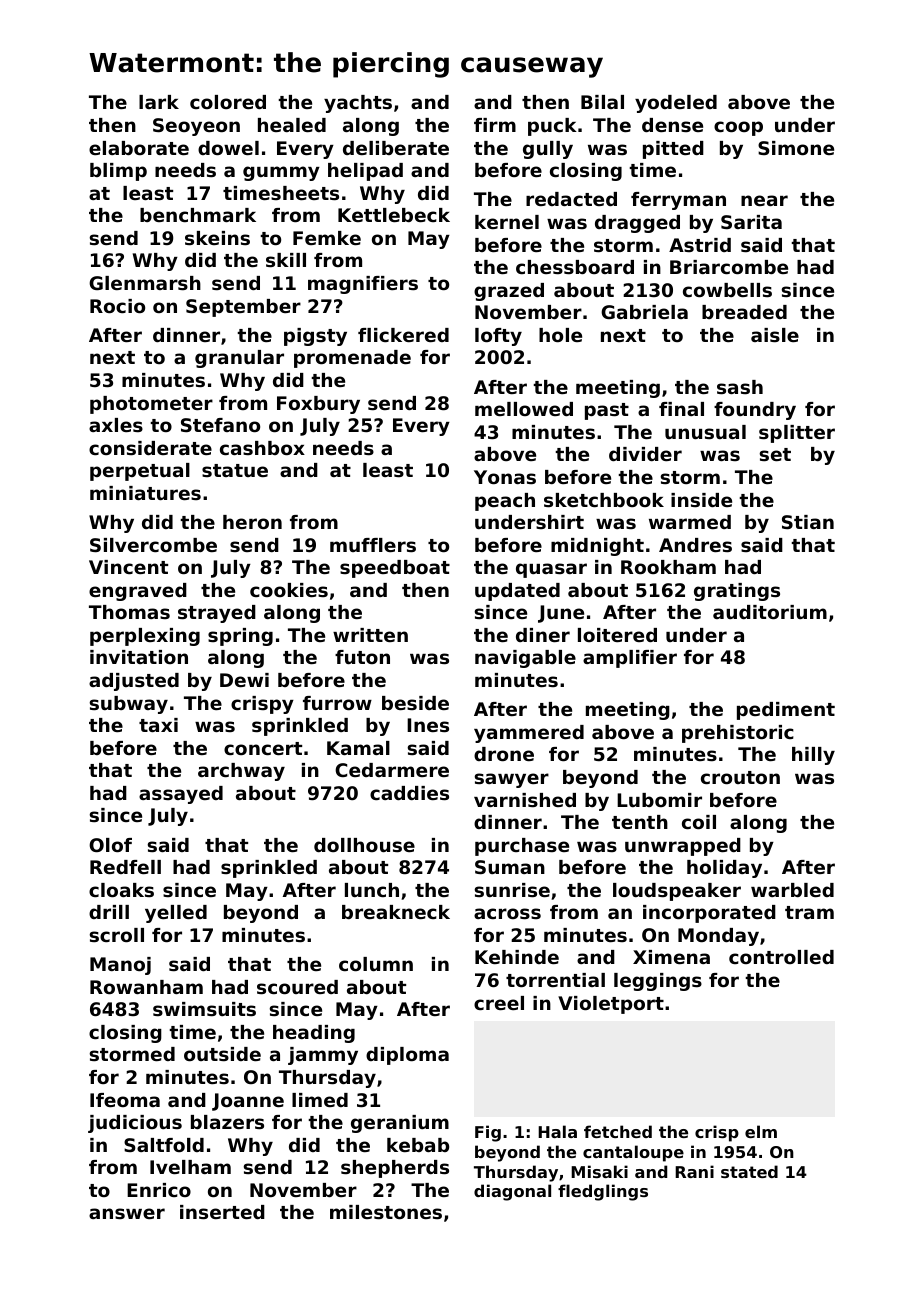  What do you see at coordinates (139, 148) in the image?
I see `elaborate` at bounding box center [139, 148].
